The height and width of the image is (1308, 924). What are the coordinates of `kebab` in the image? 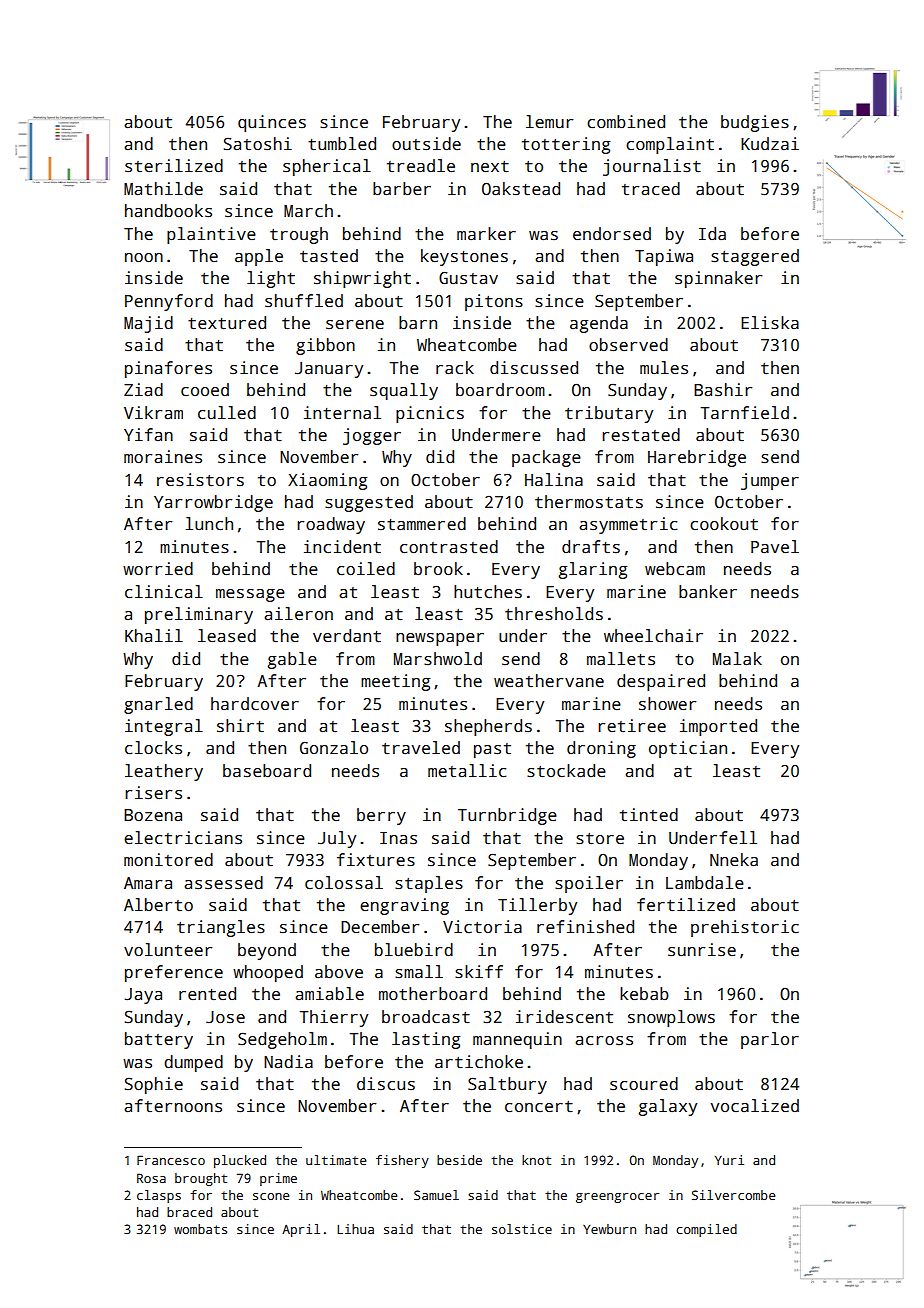 It's located at (644, 994).
